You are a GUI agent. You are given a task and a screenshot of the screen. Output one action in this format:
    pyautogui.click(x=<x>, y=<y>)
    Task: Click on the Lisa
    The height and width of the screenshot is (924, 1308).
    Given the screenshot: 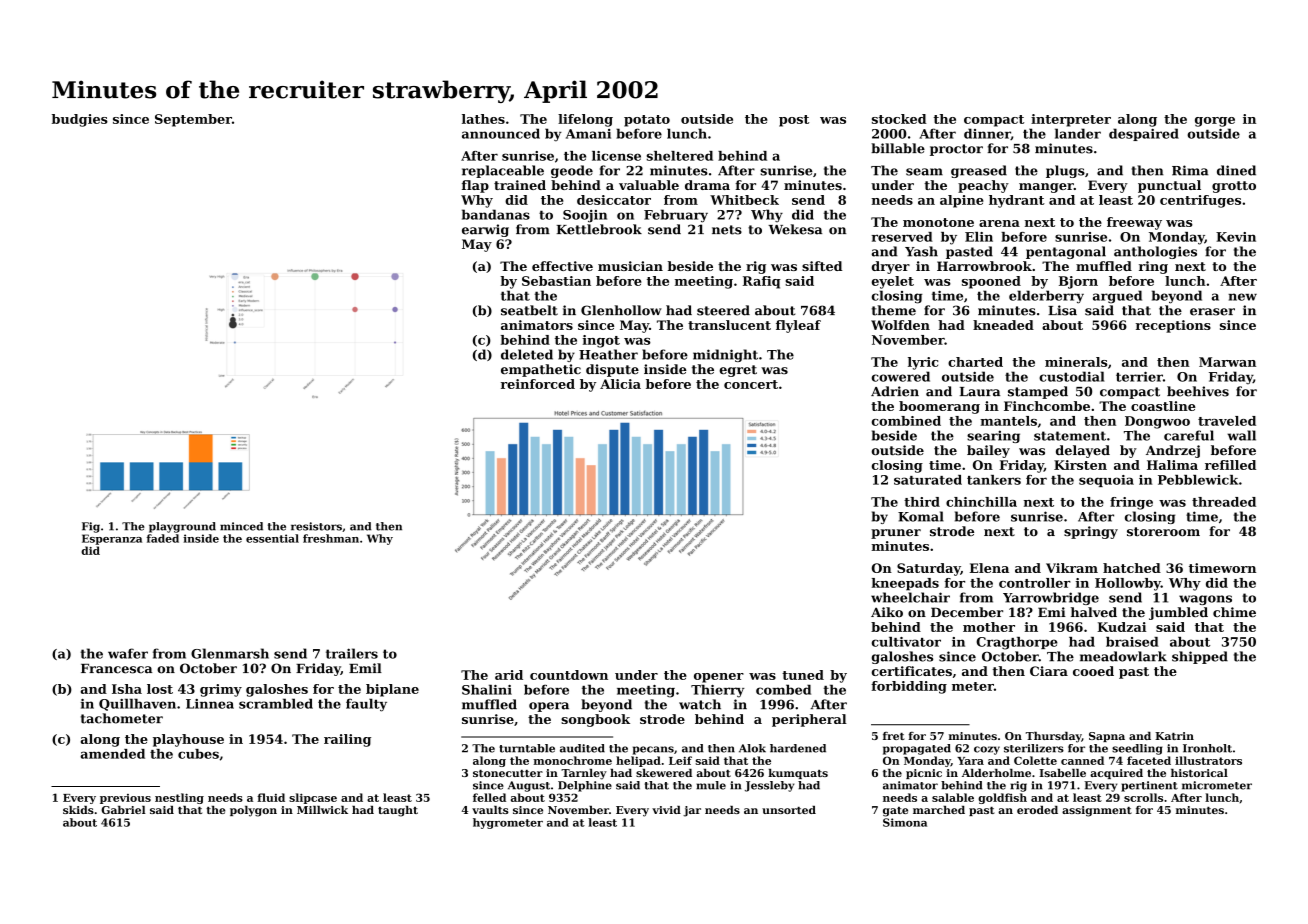 What is the action you would take?
    pyautogui.click(x=1062, y=310)
